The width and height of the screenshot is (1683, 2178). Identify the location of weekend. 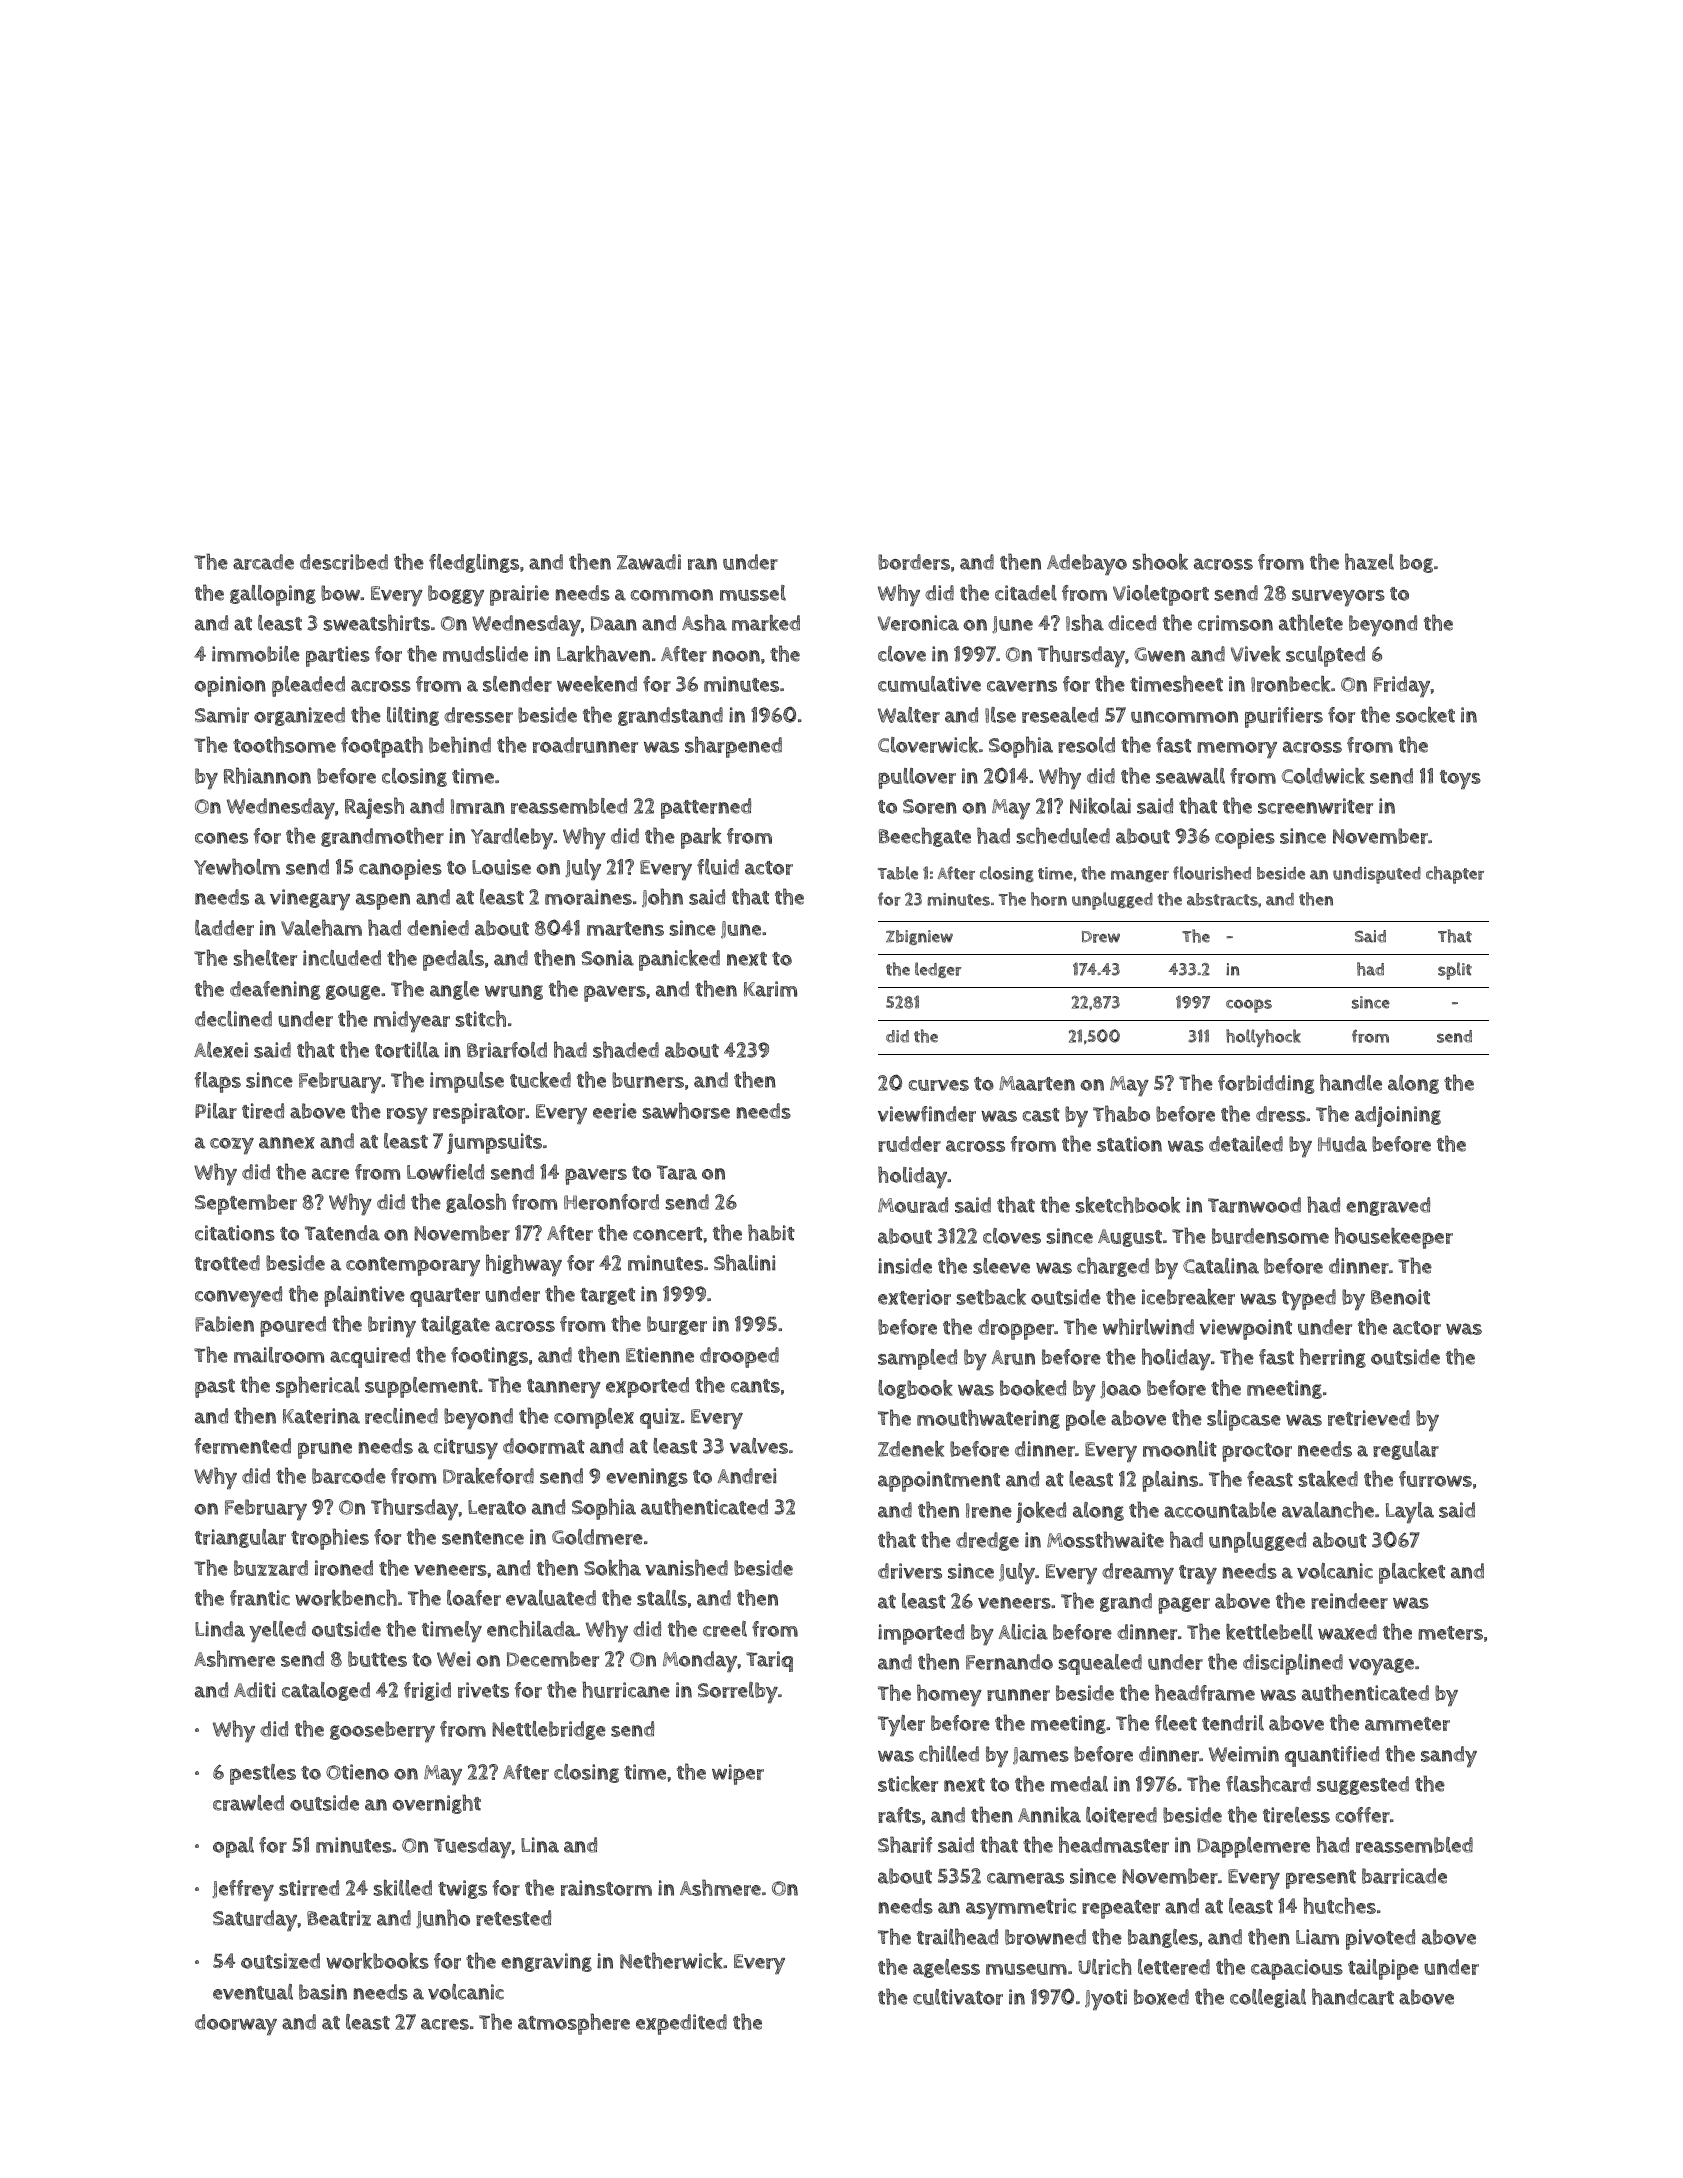
(597, 683).
